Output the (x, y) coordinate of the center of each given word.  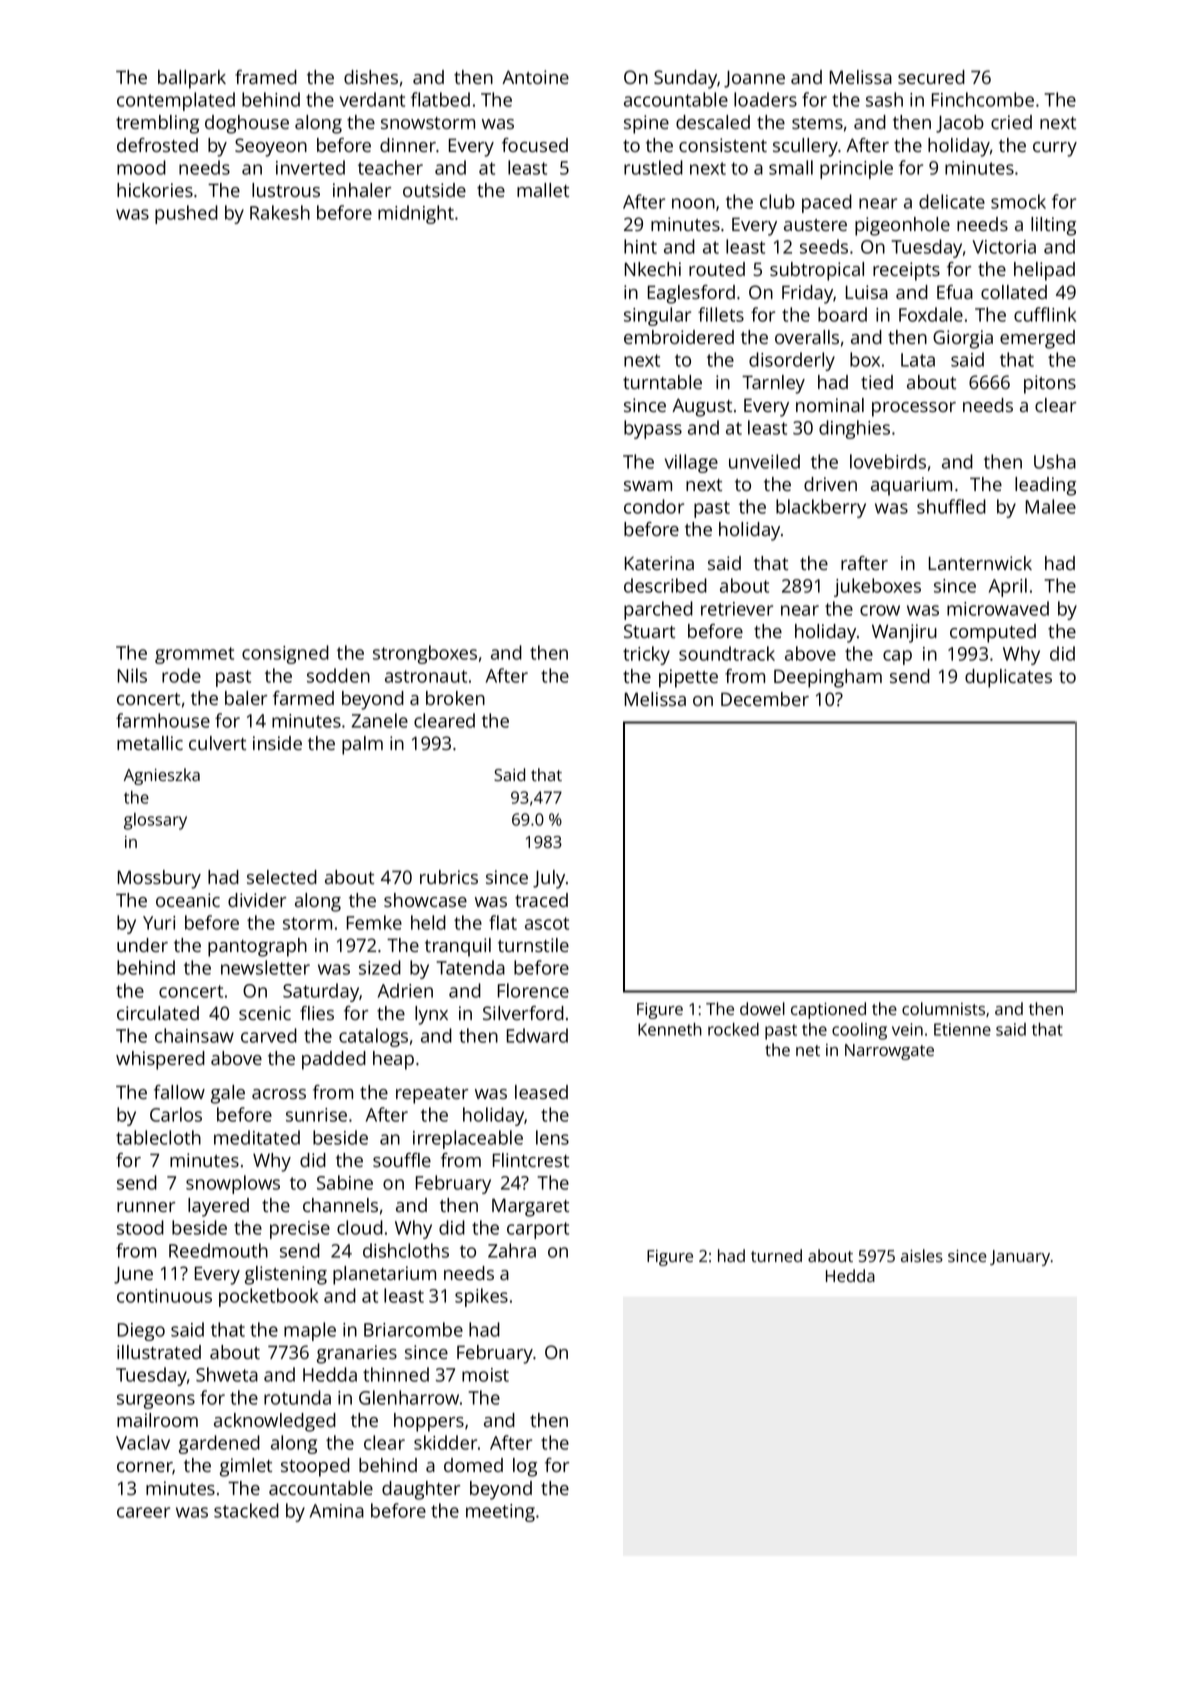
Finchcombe (983, 99)
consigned (285, 654)
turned (776, 1255)
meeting (500, 1513)
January (1020, 1258)
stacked (246, 1510)
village (691, 463)
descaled (713, 122)
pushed (186, 214)
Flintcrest (531, 1160)
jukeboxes (877, 587)
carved (269, 1035)
